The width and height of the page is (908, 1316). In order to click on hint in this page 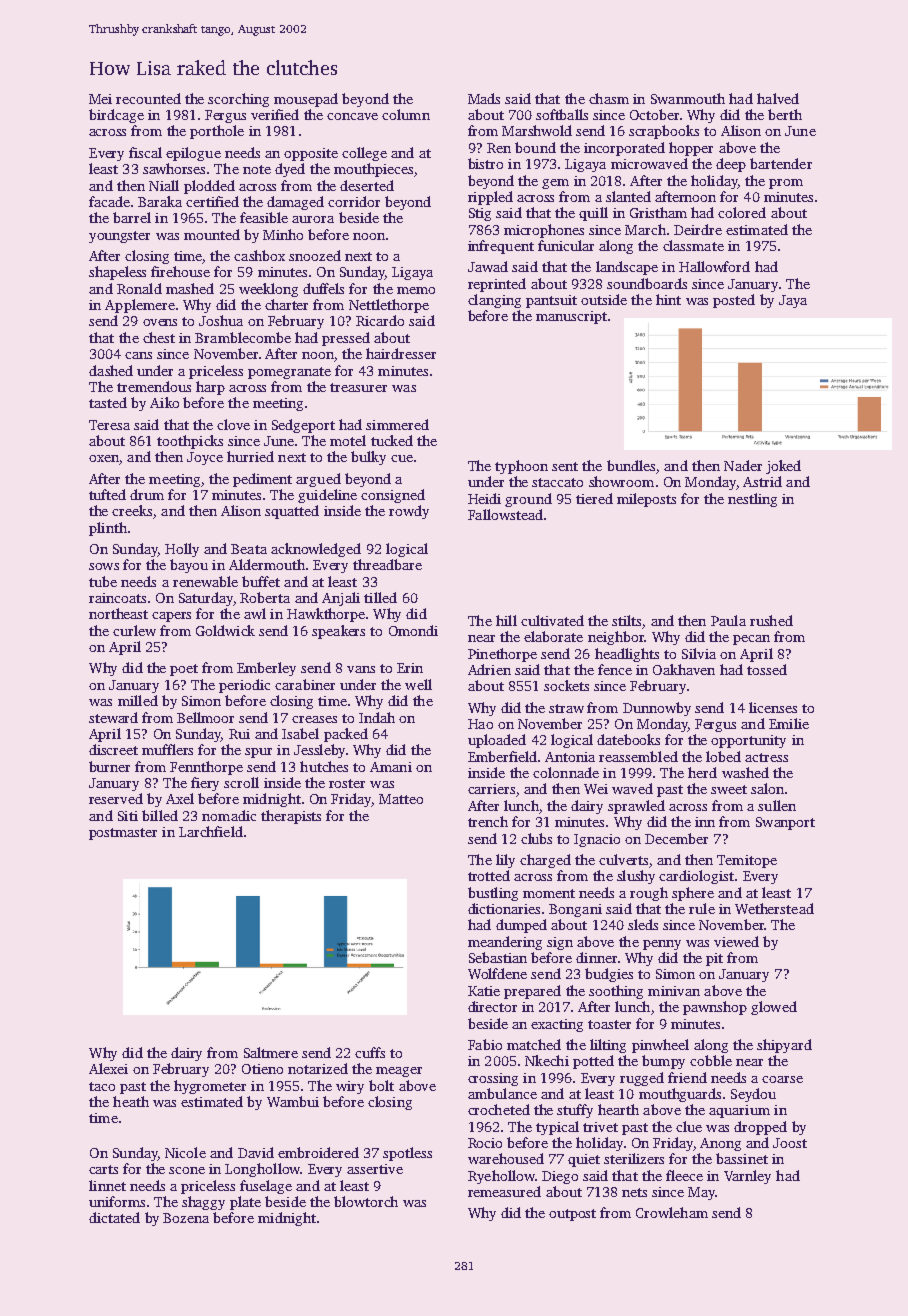, I will do `click(668, 299)`.
